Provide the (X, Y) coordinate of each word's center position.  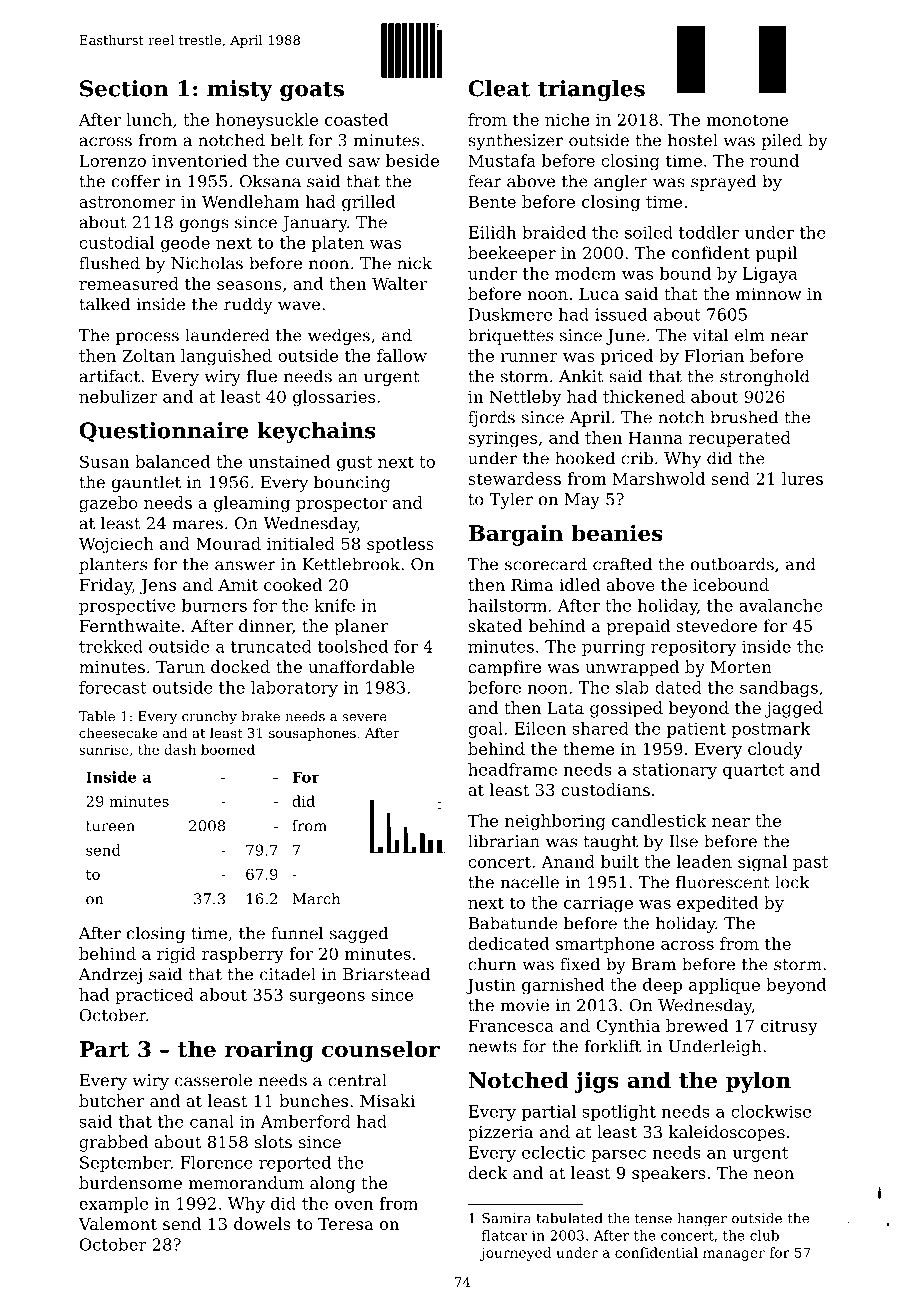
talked (104, 304)
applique (724, 986)
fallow (402, 355)
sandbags (779, 689)
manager (734, 1255)
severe (365, 718)
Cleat (499, 88)
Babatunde (513, 923)
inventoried (199, 160)
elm (750, 335)
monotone (747, 120)
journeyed (515, 1254)
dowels (262, 1223)
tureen (110, 826)
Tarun (180, 667)
